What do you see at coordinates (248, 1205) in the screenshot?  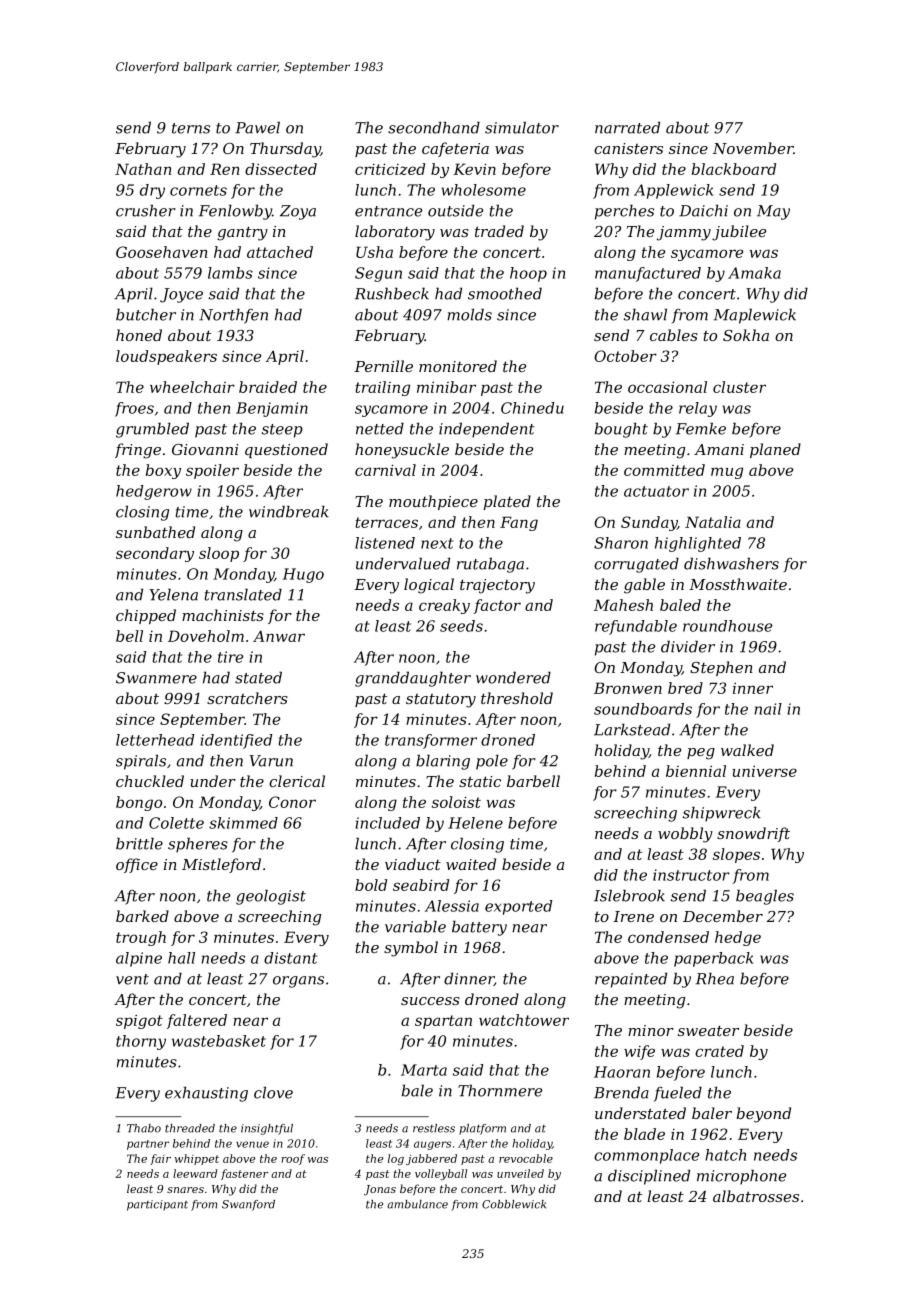 I see `Swanford` at bounding box center [248, 1205].
